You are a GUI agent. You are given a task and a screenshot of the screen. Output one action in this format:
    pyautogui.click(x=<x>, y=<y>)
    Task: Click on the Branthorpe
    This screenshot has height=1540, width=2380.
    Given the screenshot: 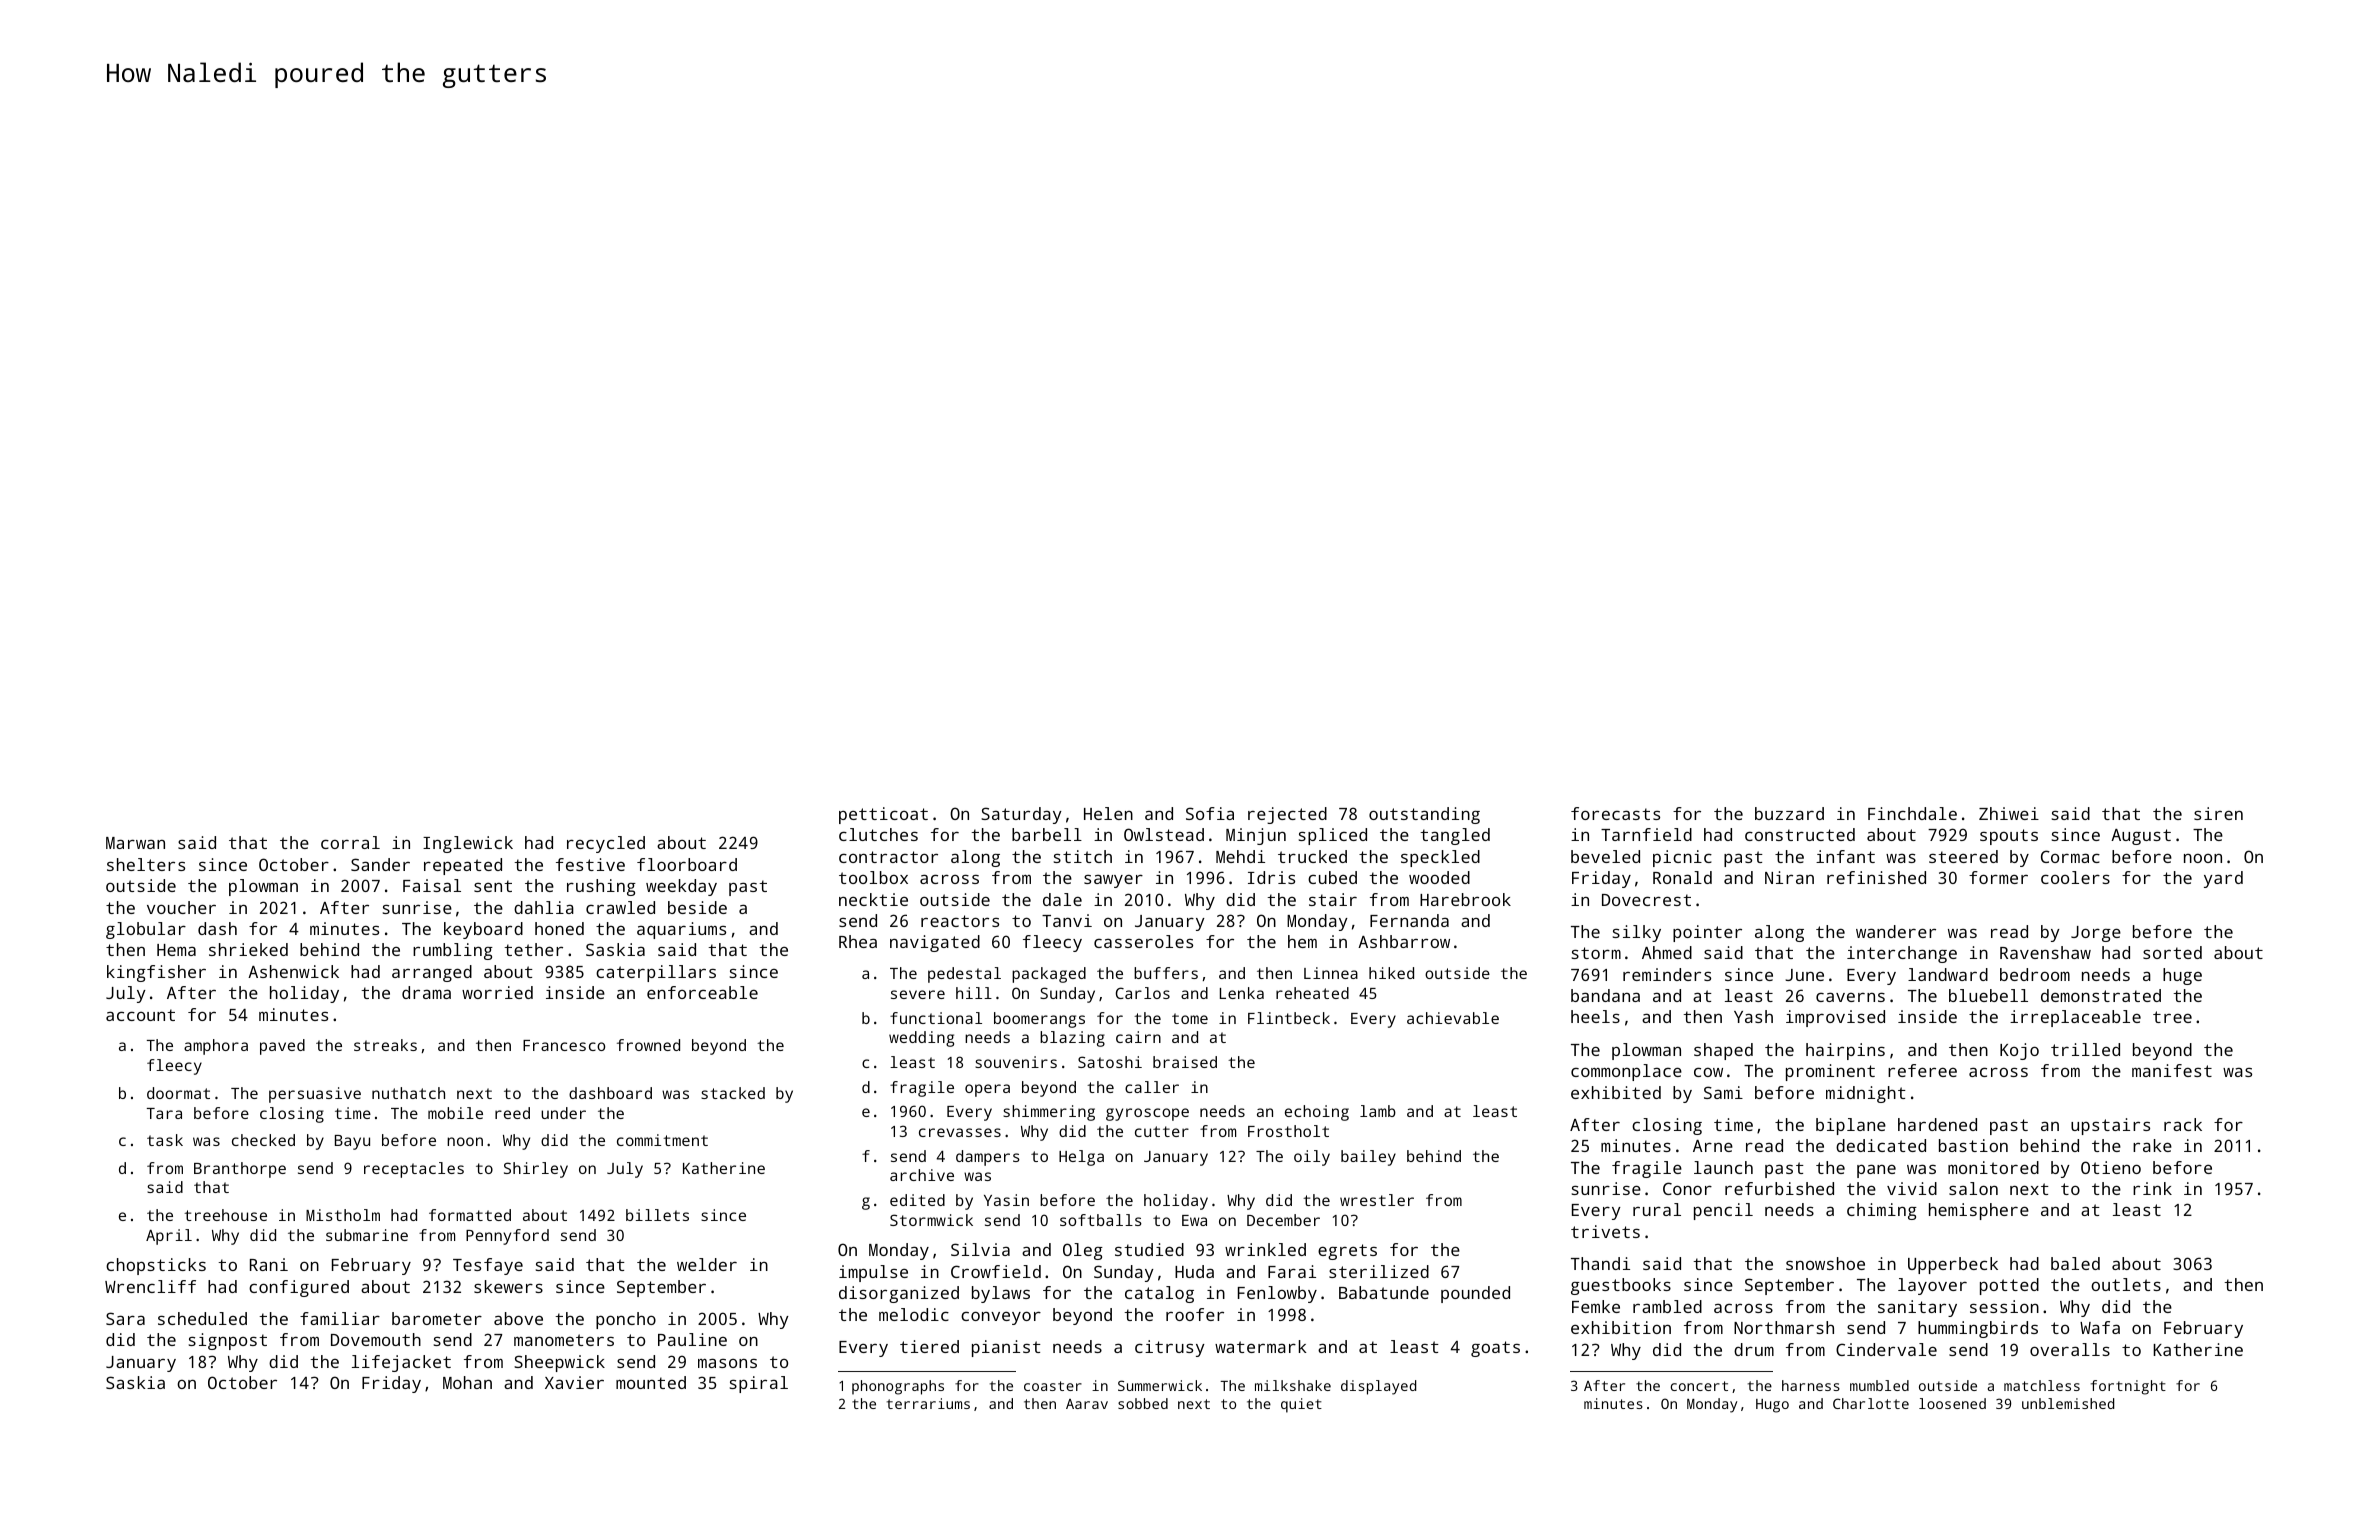 What is the action you would take?
    pyautogui.click(x=240, y=1170)
